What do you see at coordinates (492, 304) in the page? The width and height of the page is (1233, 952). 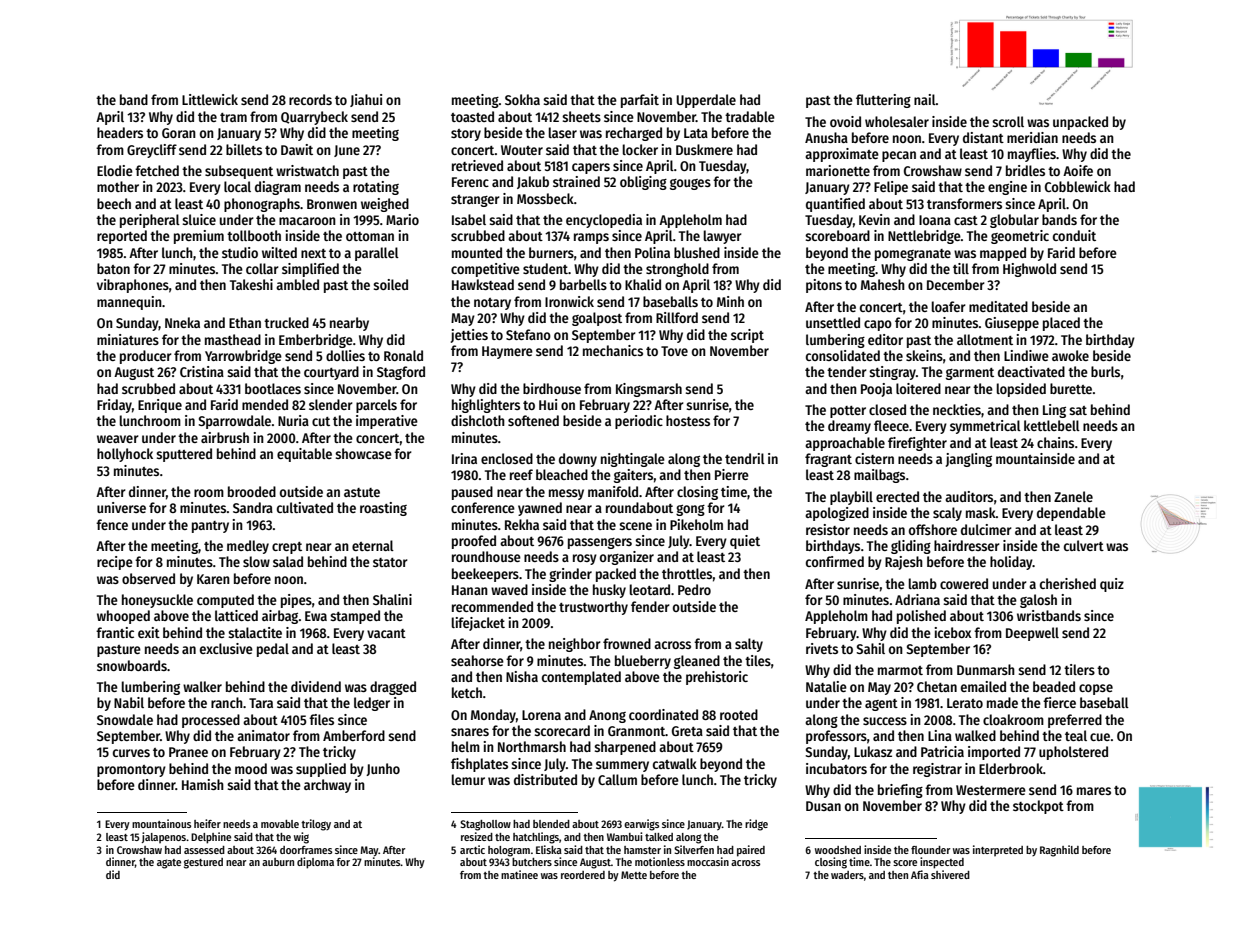 I see `notary` at bounding box center [492, 304].
